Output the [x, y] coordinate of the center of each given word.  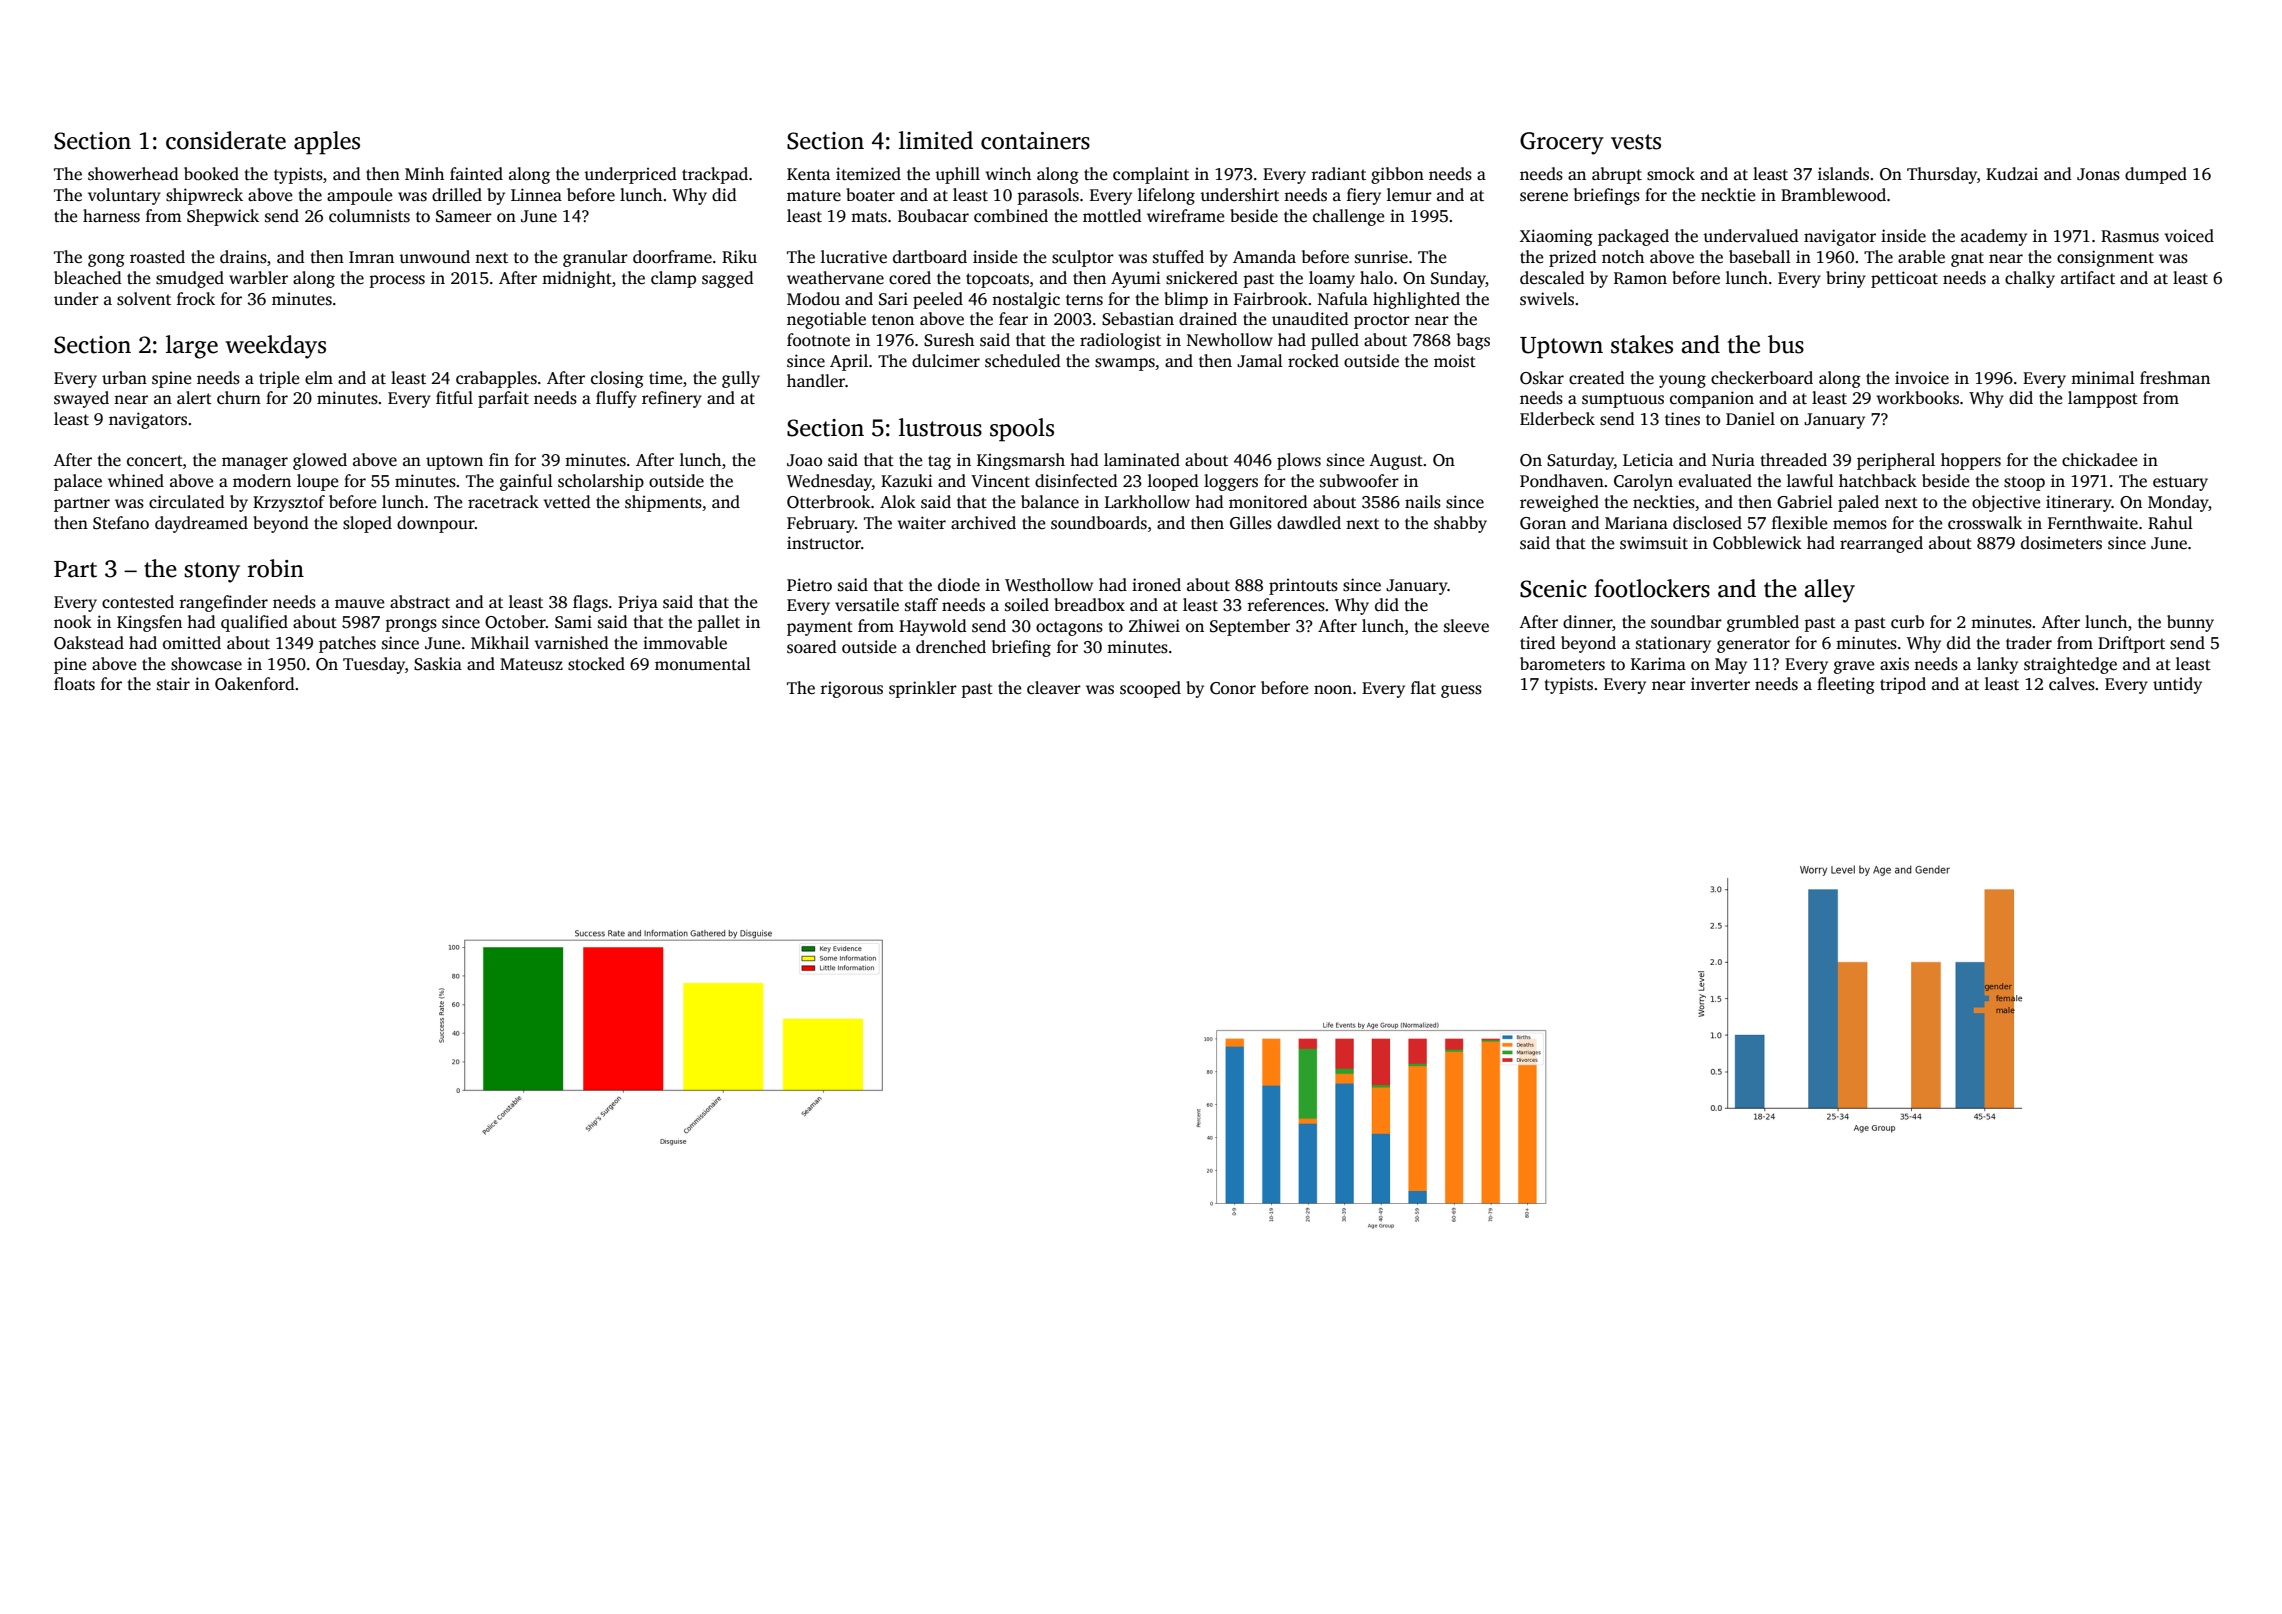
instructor [824, 543]
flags [590, 603]
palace [78, 482]
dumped [2156, 175]
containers [1035, 141]
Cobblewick [1757, 543]
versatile [867, 605]
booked [211, 174]
